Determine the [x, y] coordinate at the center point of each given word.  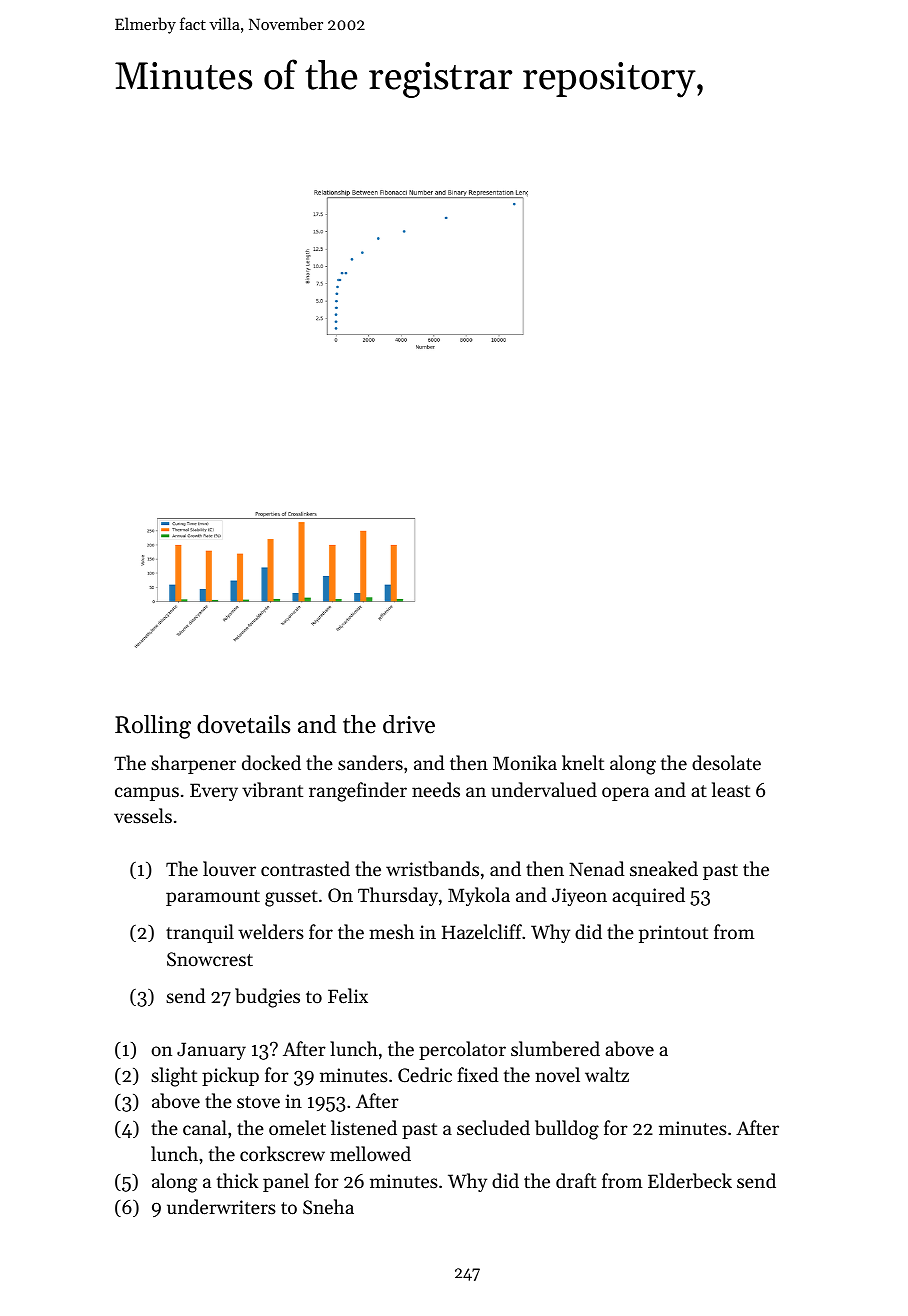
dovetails [243, 724]
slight [174, 1077]
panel [286, 1182]
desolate [726, 762]
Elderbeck [690, 1181]
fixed [478, 1074]
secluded [493, 1127]
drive [409, 724]
